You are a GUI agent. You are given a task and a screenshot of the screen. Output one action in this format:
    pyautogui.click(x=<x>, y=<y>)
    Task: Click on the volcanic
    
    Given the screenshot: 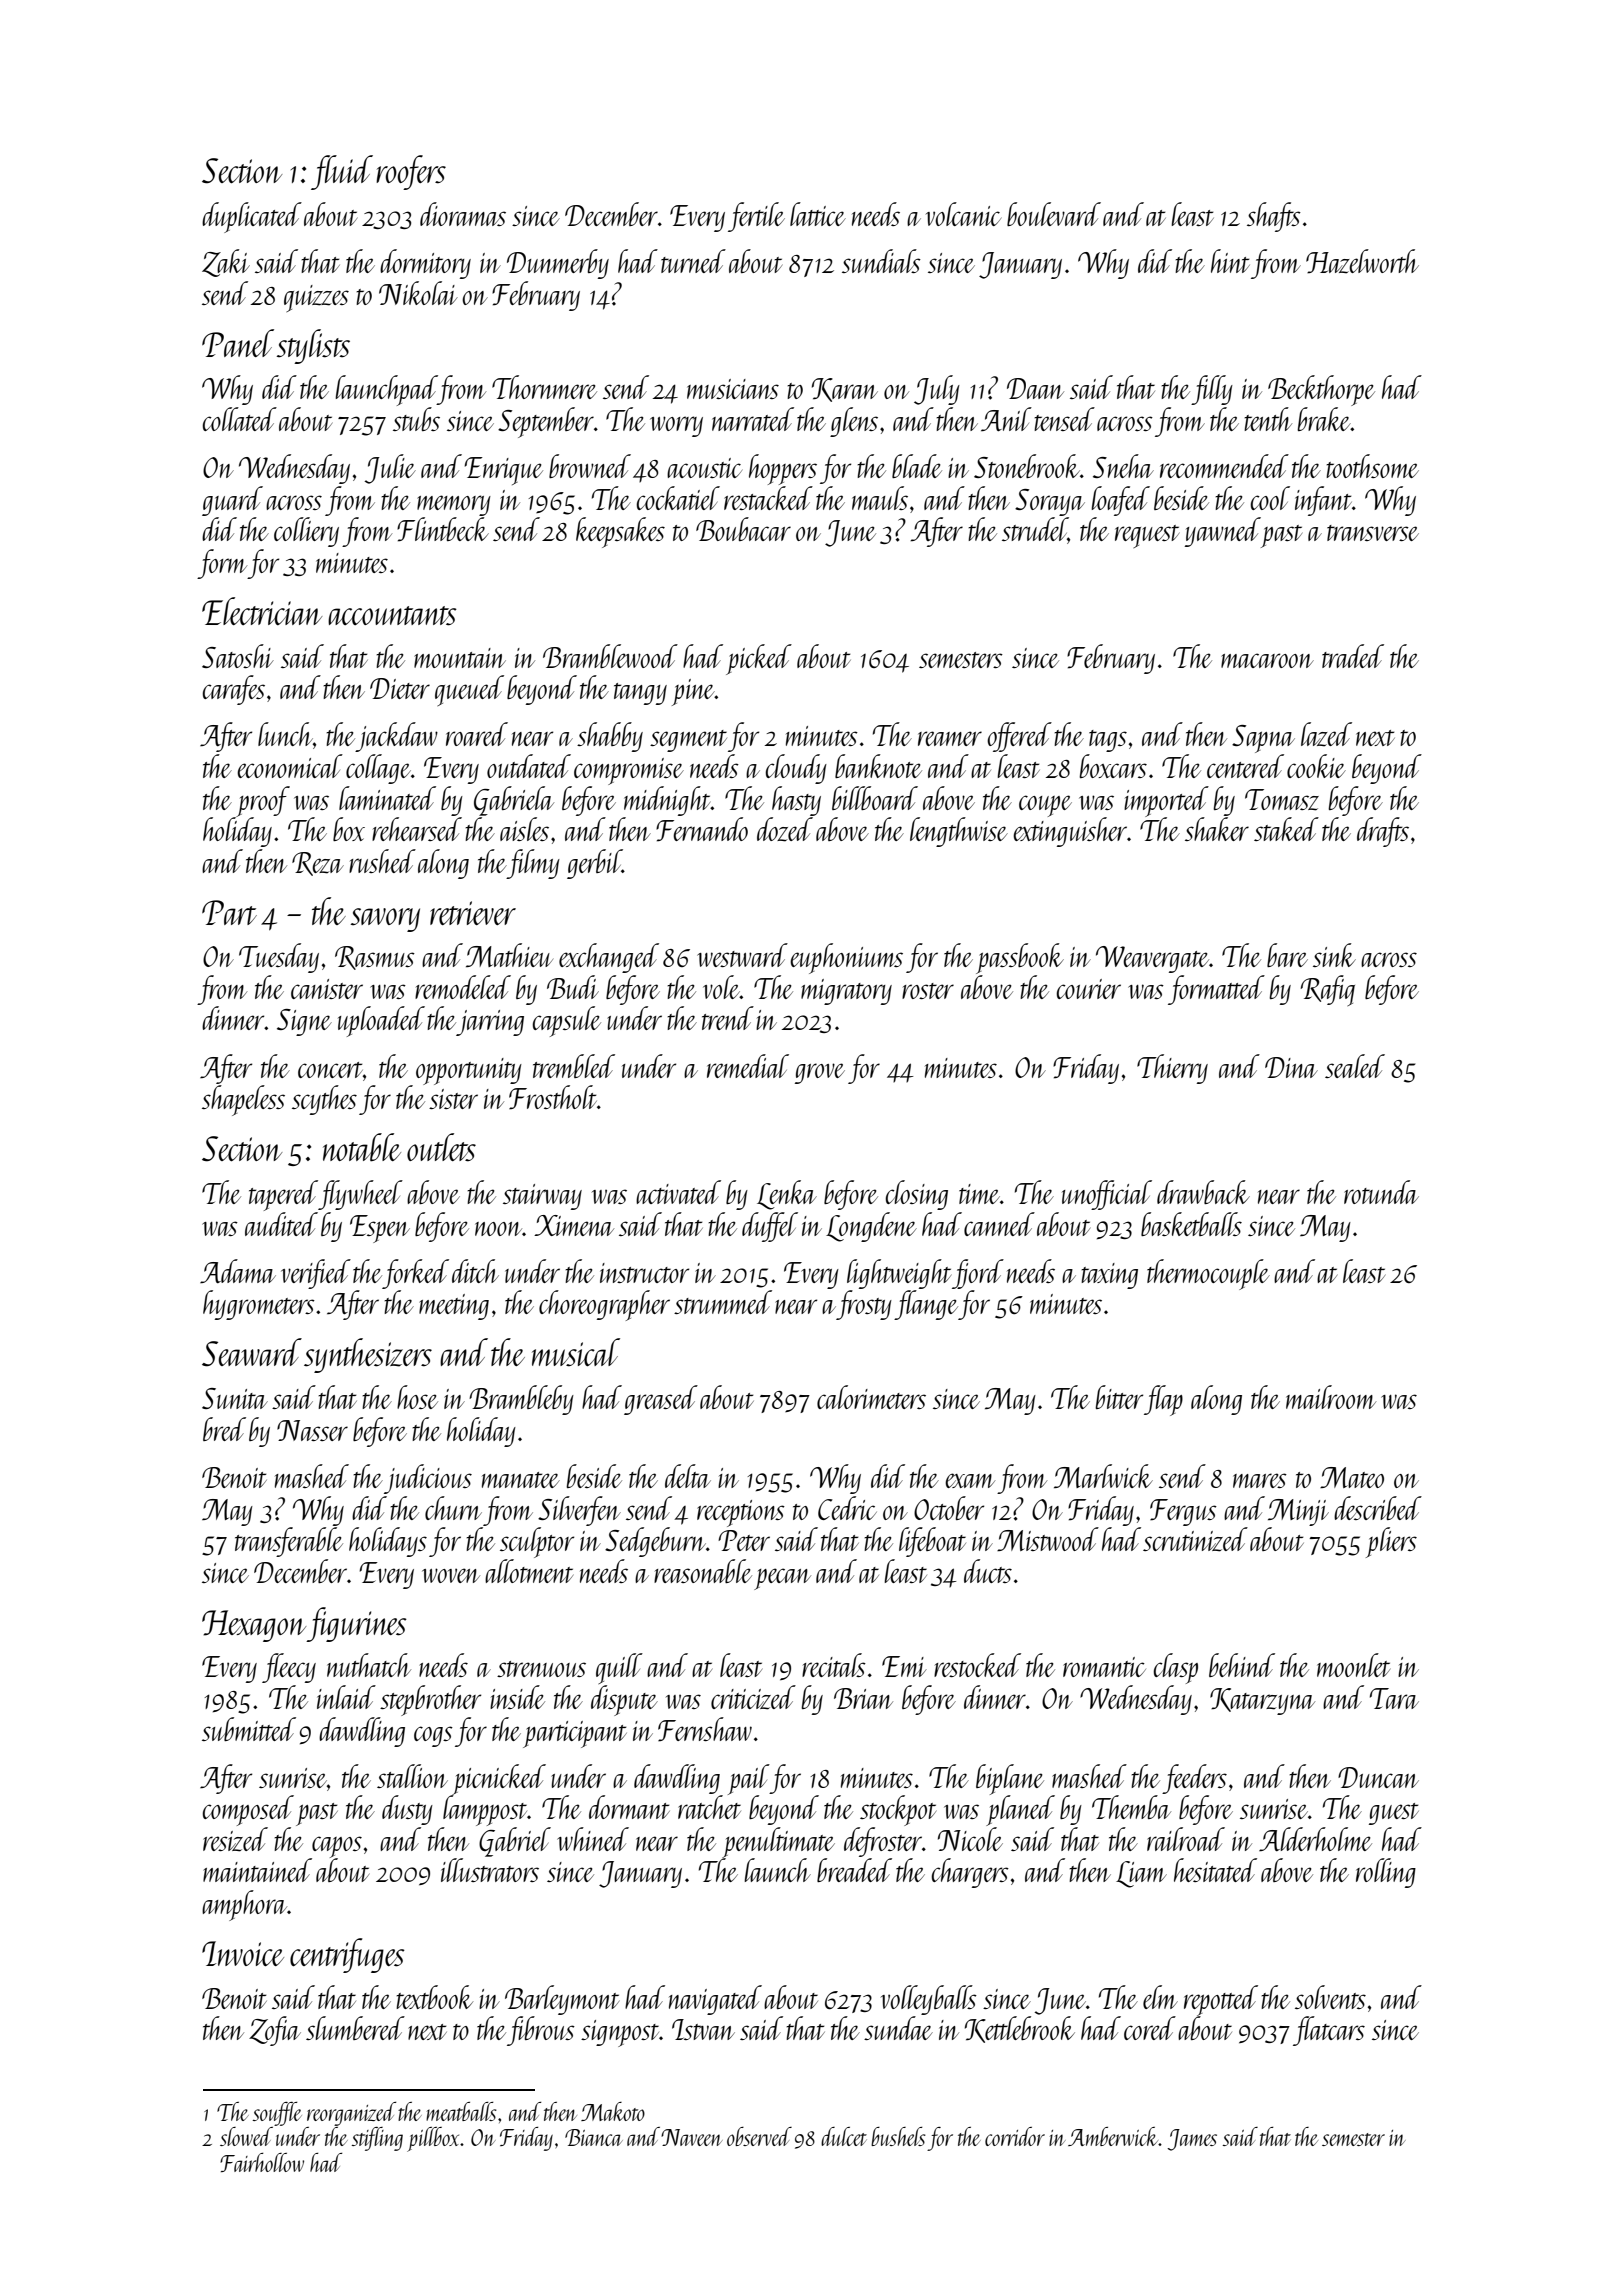 What is the action you would take?
    pyautogui.click(x=963, y=214)
